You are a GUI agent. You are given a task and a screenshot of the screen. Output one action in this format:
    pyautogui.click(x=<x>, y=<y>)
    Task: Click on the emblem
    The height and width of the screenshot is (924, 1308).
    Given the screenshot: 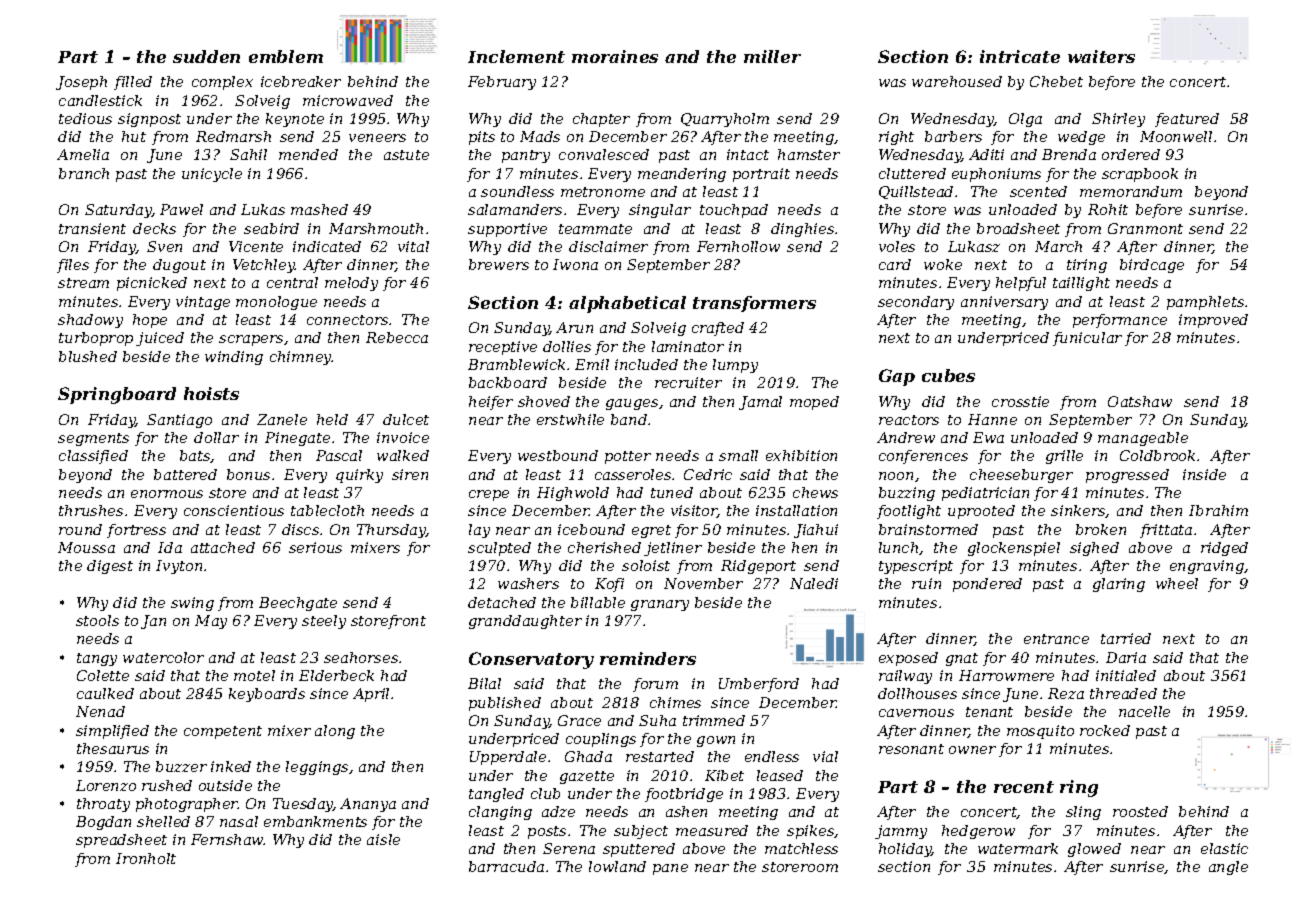 What is the action you would take?
    pyautogui.click(x=286, y=56)
